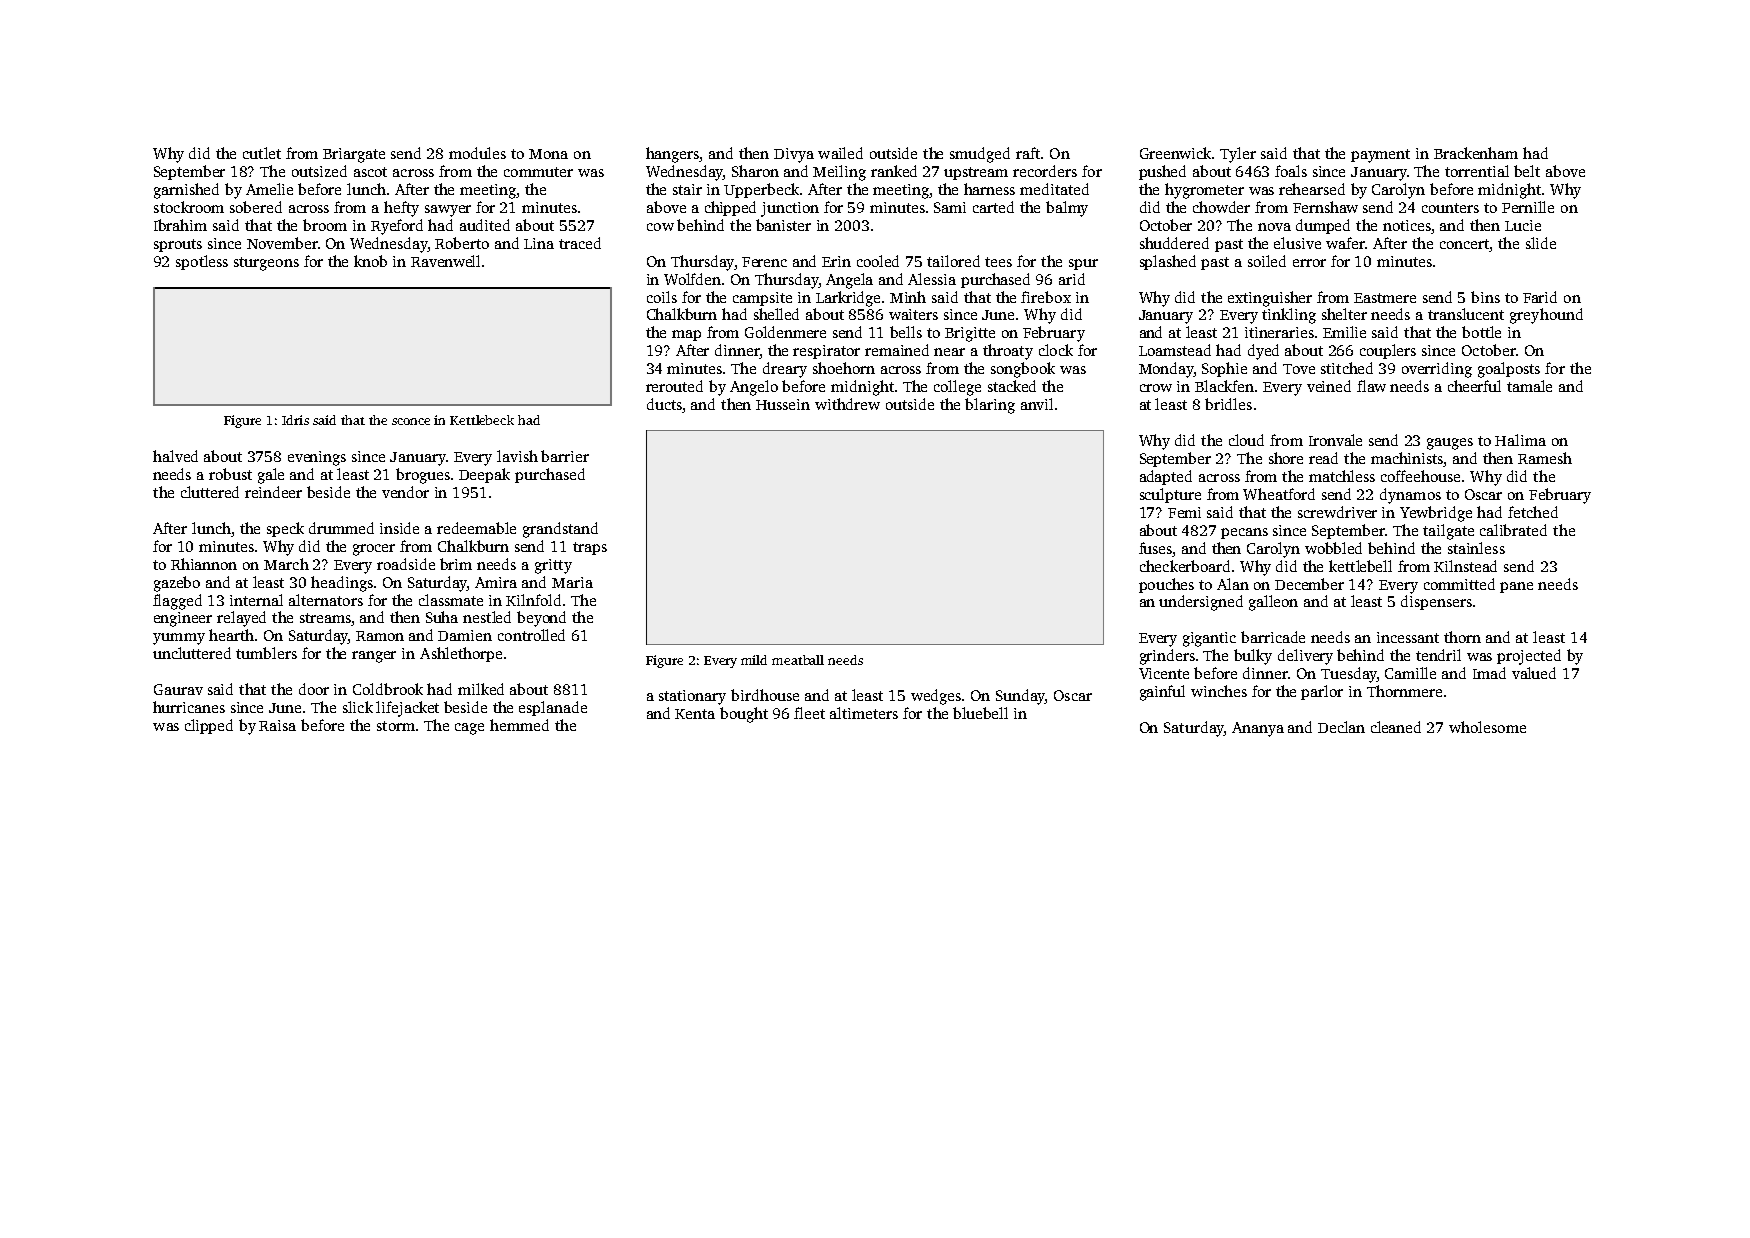  Describe the element at coordinates (1476, 153) in the document. I see `Brackenham` at that location.
